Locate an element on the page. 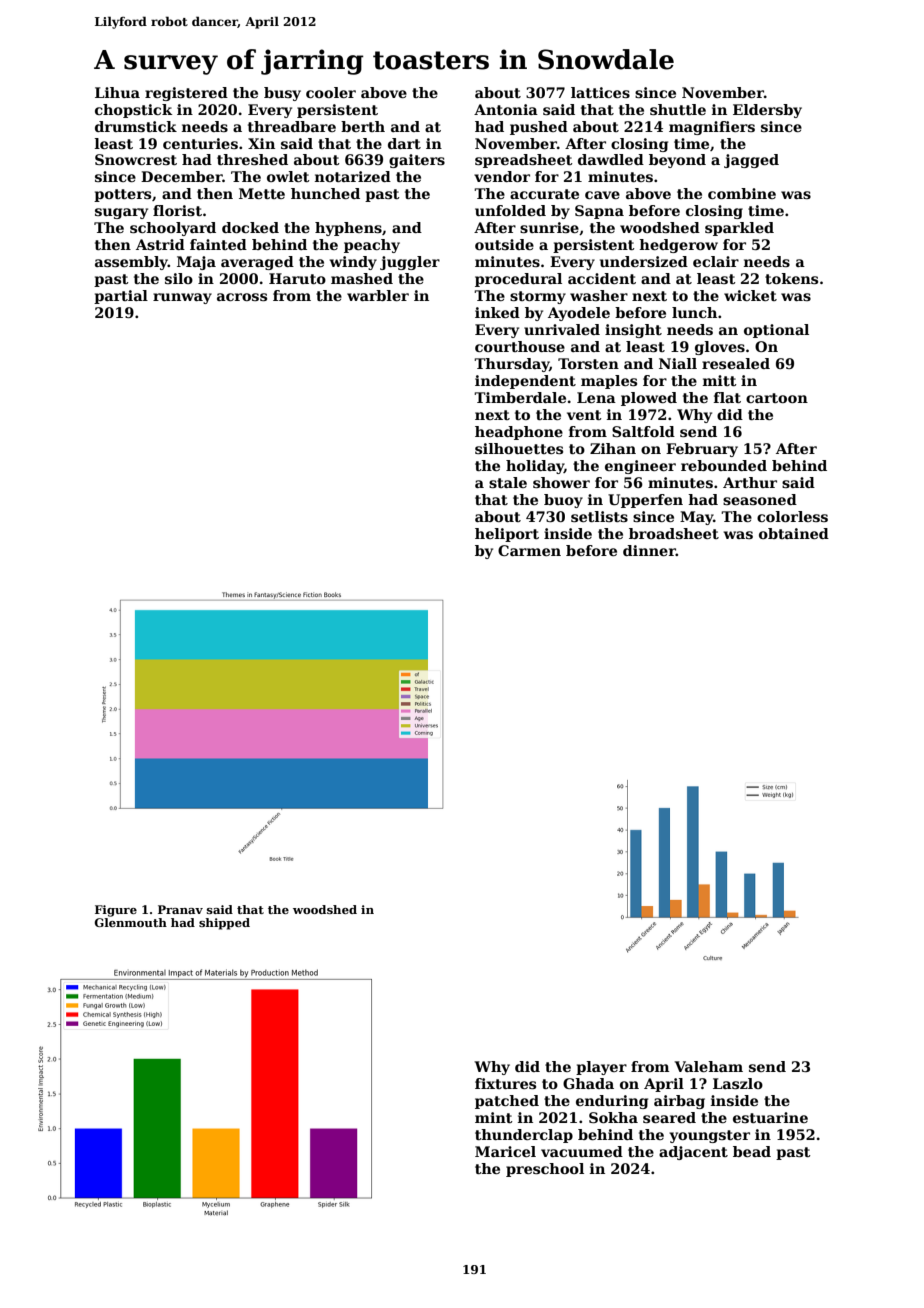 Image resolution: width=924 pixels, height=1308 pixels. preschool is located at coordinates (545, 1170).
